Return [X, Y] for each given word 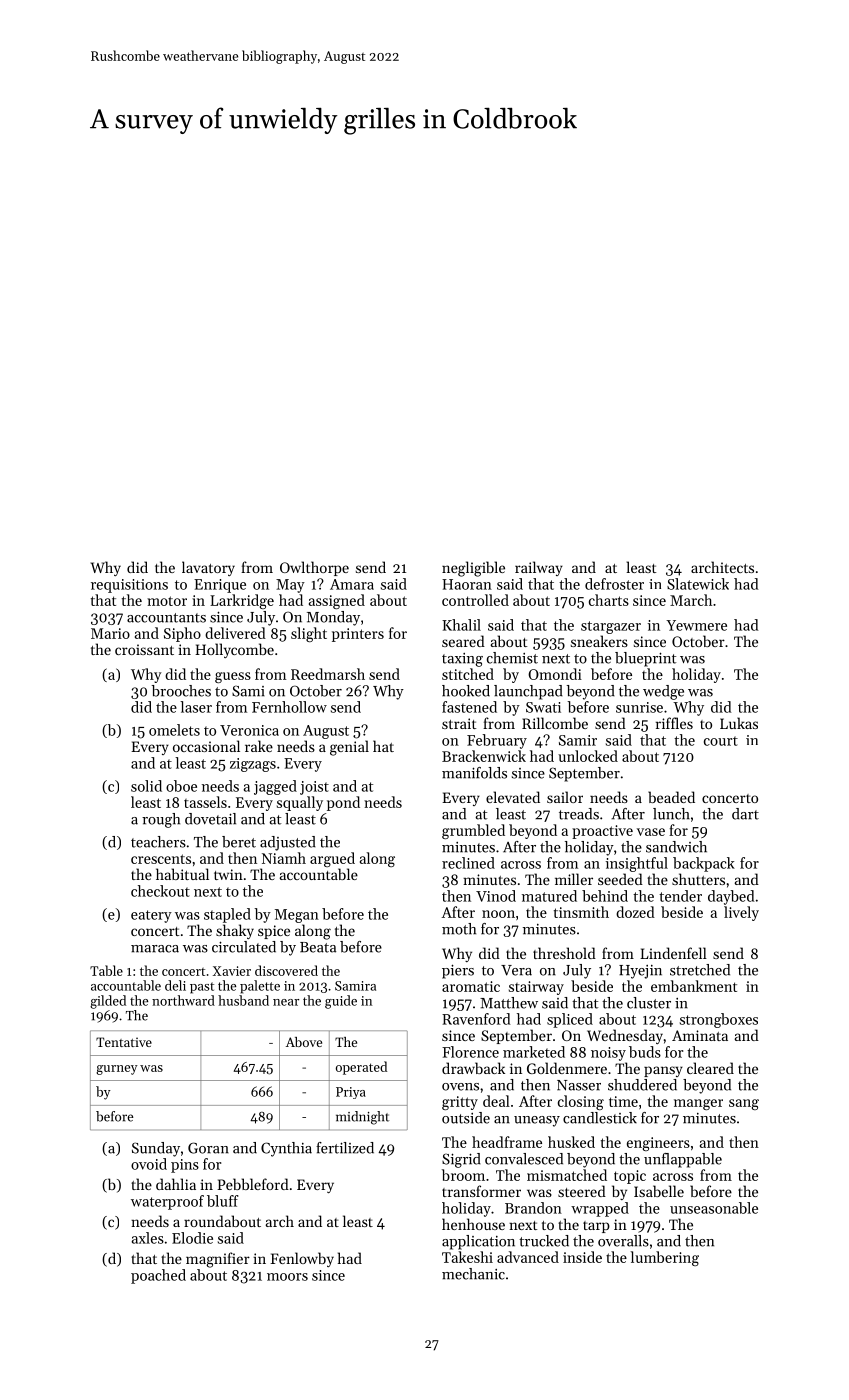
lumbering [665, 1258]
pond [343, 803]
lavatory [208, 568]
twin [228, 874]
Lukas [739, 723]
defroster [614, 584]
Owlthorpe [314, 568]
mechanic [473, 1274]
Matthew [509, 1003]
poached [158, 1276]
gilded [108, 1002]
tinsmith [581, 912]
